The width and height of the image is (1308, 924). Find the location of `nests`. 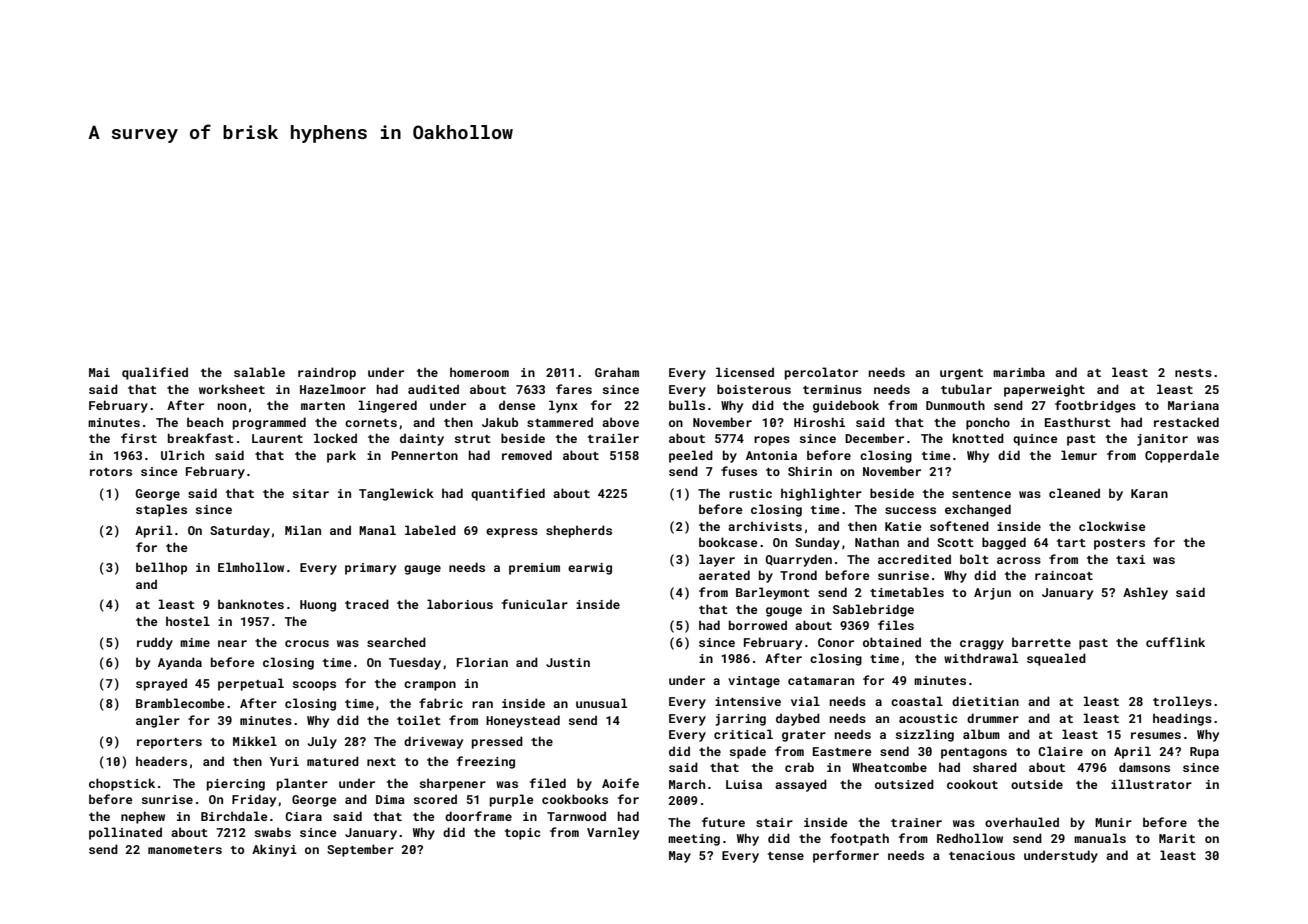

nests is located at coordinates (1193, 373).
